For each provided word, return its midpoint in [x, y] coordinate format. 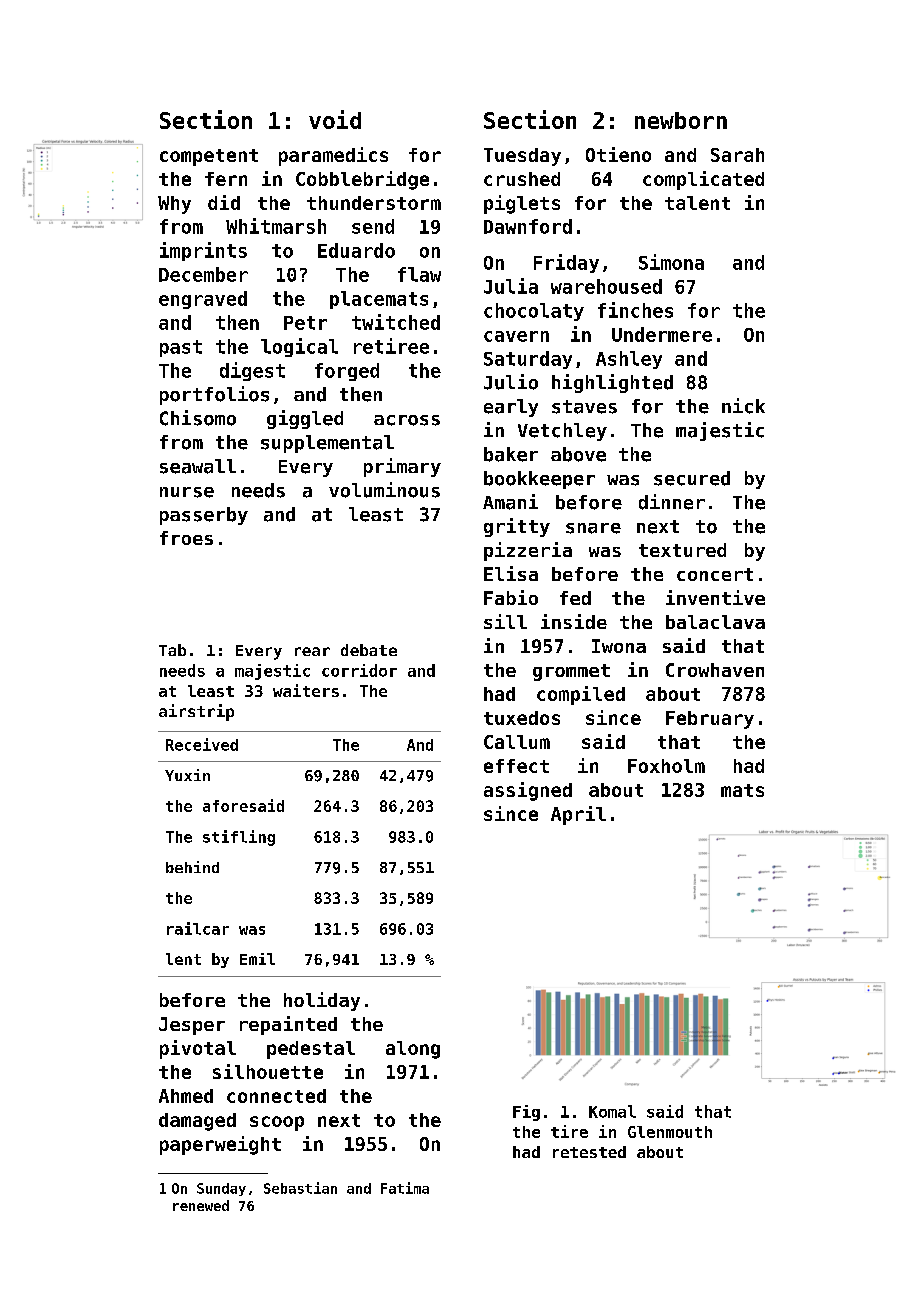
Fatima [405, 1188]
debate [369, 650]
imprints [203, 251]
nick [743, 406]
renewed [201, 1205]
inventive [715, 597]
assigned [528, 791]
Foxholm [666, 766]
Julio [511, 382]
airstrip [196, 712]
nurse [187, 492]
